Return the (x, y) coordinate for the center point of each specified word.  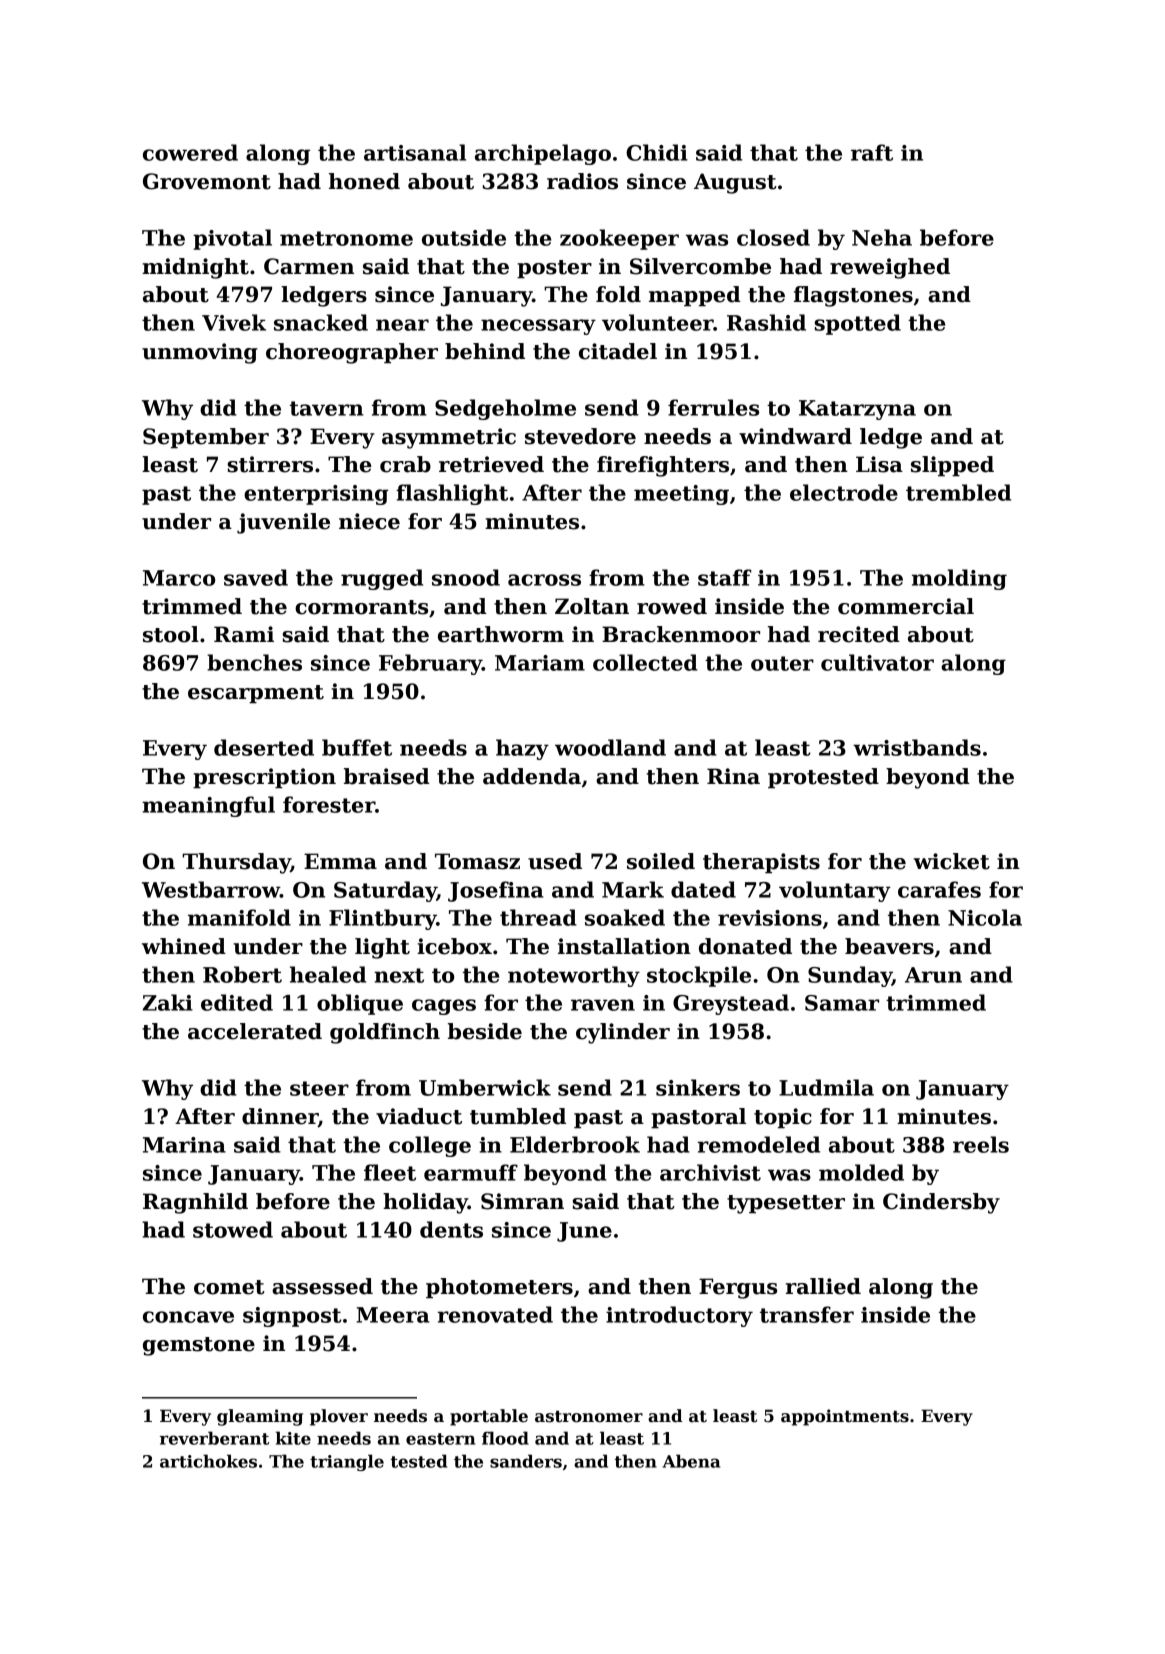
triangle (347, 1462)
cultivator (877, 662)
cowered (190, 152)
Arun (933, 975)
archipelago (543, 154)
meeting (681, 495)
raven (603, 1005)
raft (872, 152)
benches (254, 662)
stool (171, 634)
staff (725, 577)
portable (489, 1417)
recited (859, 634)
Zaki (168, 1002)
